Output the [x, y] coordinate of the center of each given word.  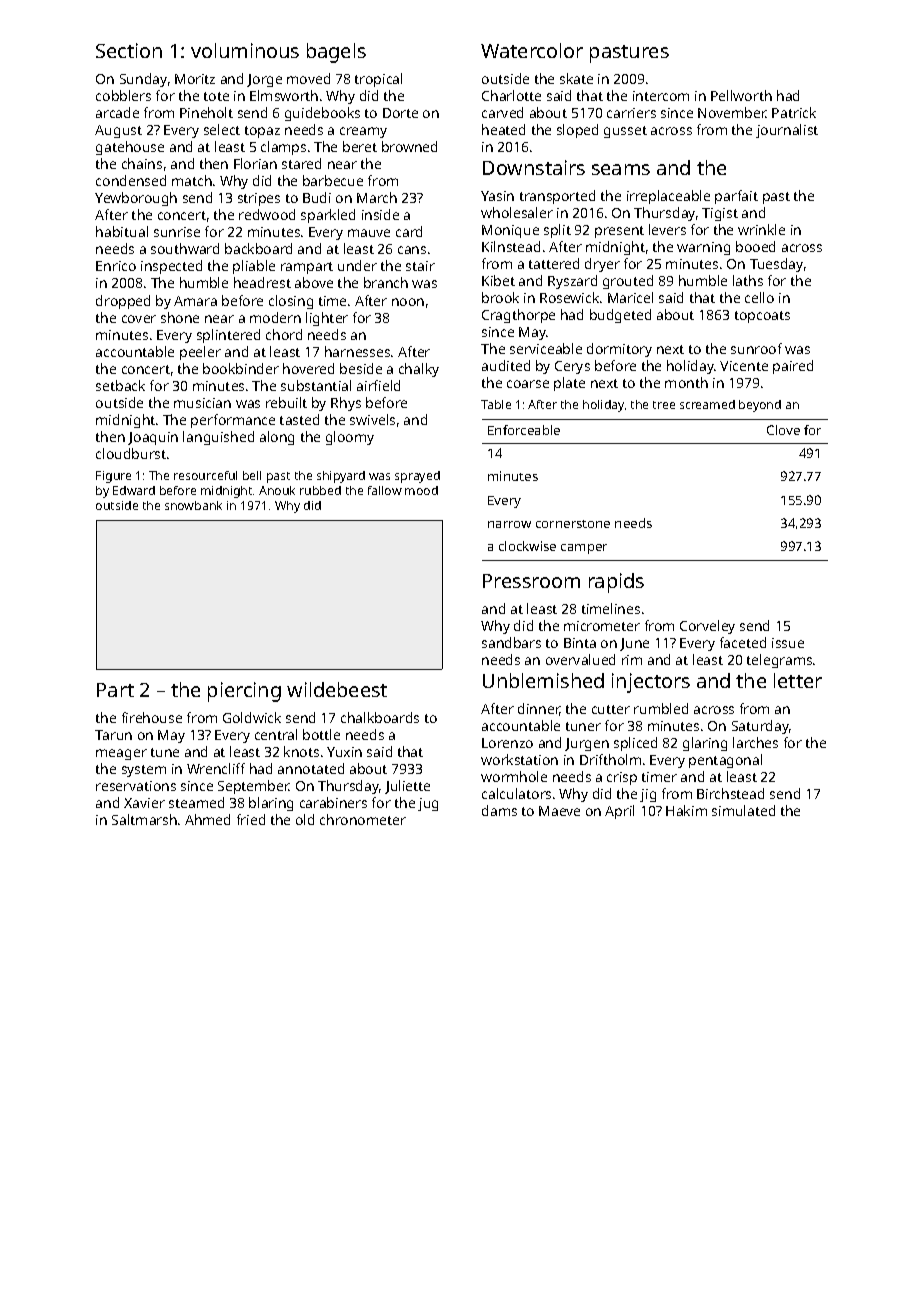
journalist [787, 131]
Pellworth [741, 95]
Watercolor [532, 50]
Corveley [707, 627]
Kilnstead [511, 246]
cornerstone [573, 524]
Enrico [116, 266]
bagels [336, 53]
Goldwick [252, 717]
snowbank [193, 505]
